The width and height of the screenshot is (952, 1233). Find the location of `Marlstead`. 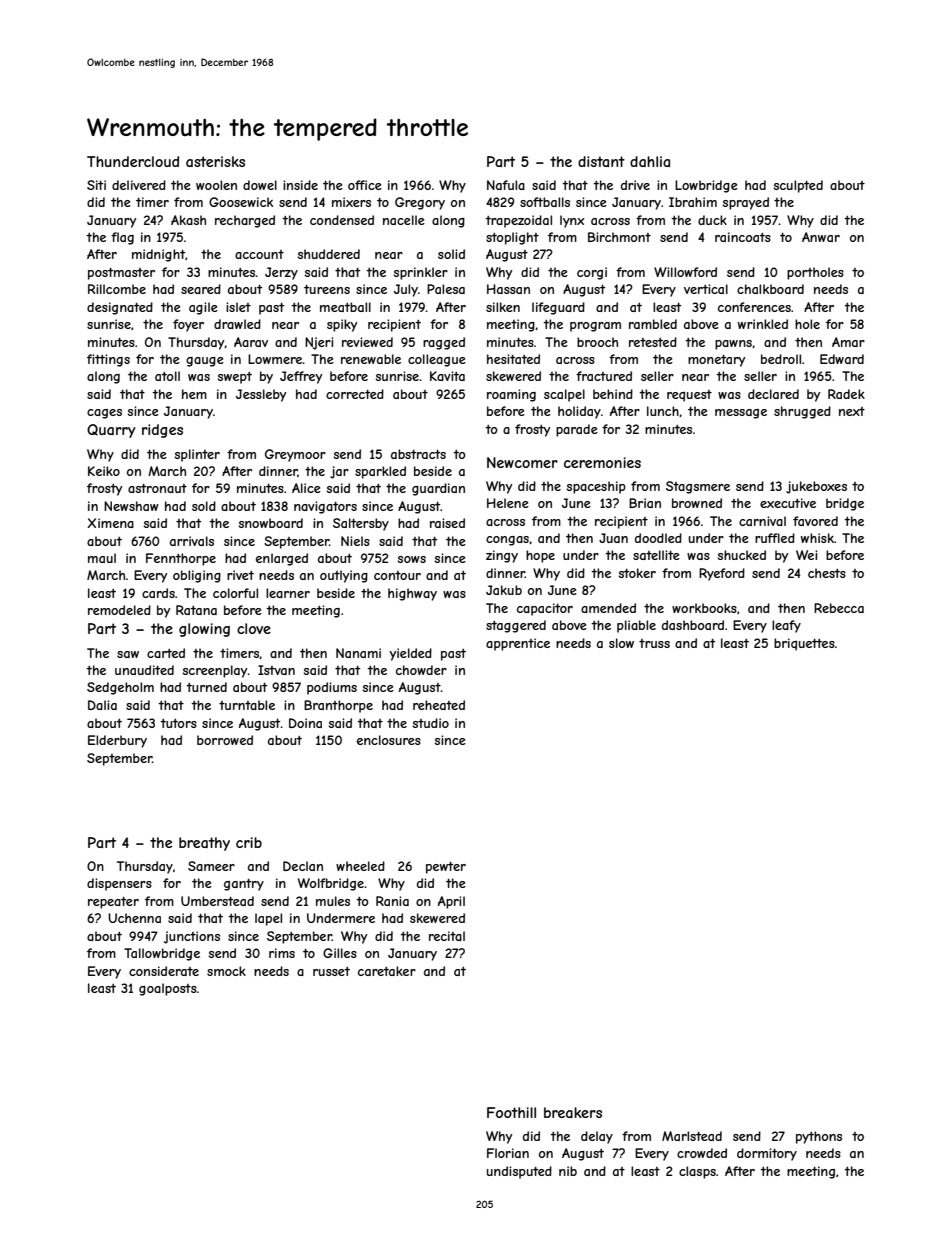

Marlstead is located at coordinates (692, 1136).
